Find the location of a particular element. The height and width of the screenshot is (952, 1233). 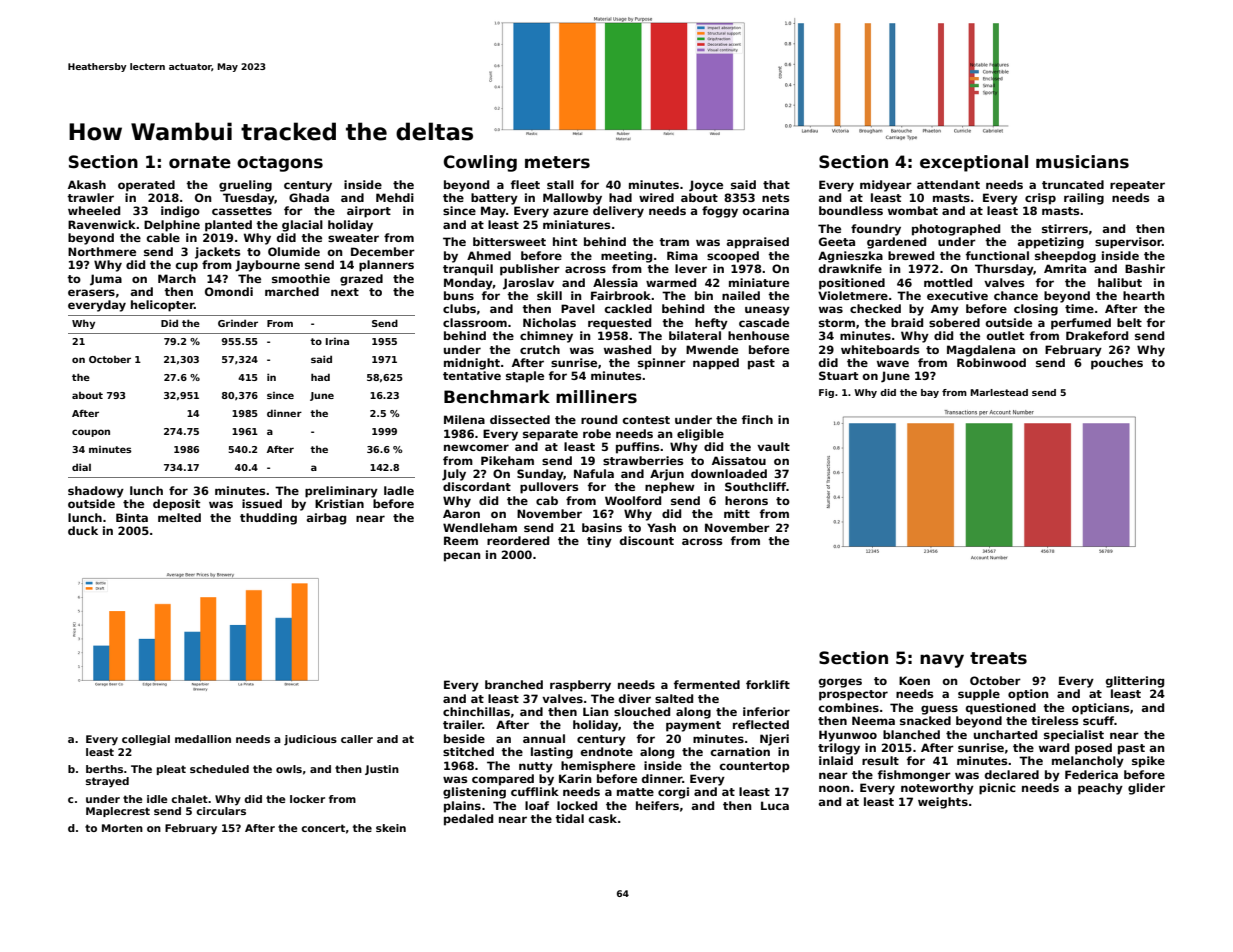

exceptional is located at coordinates (974, 163).
